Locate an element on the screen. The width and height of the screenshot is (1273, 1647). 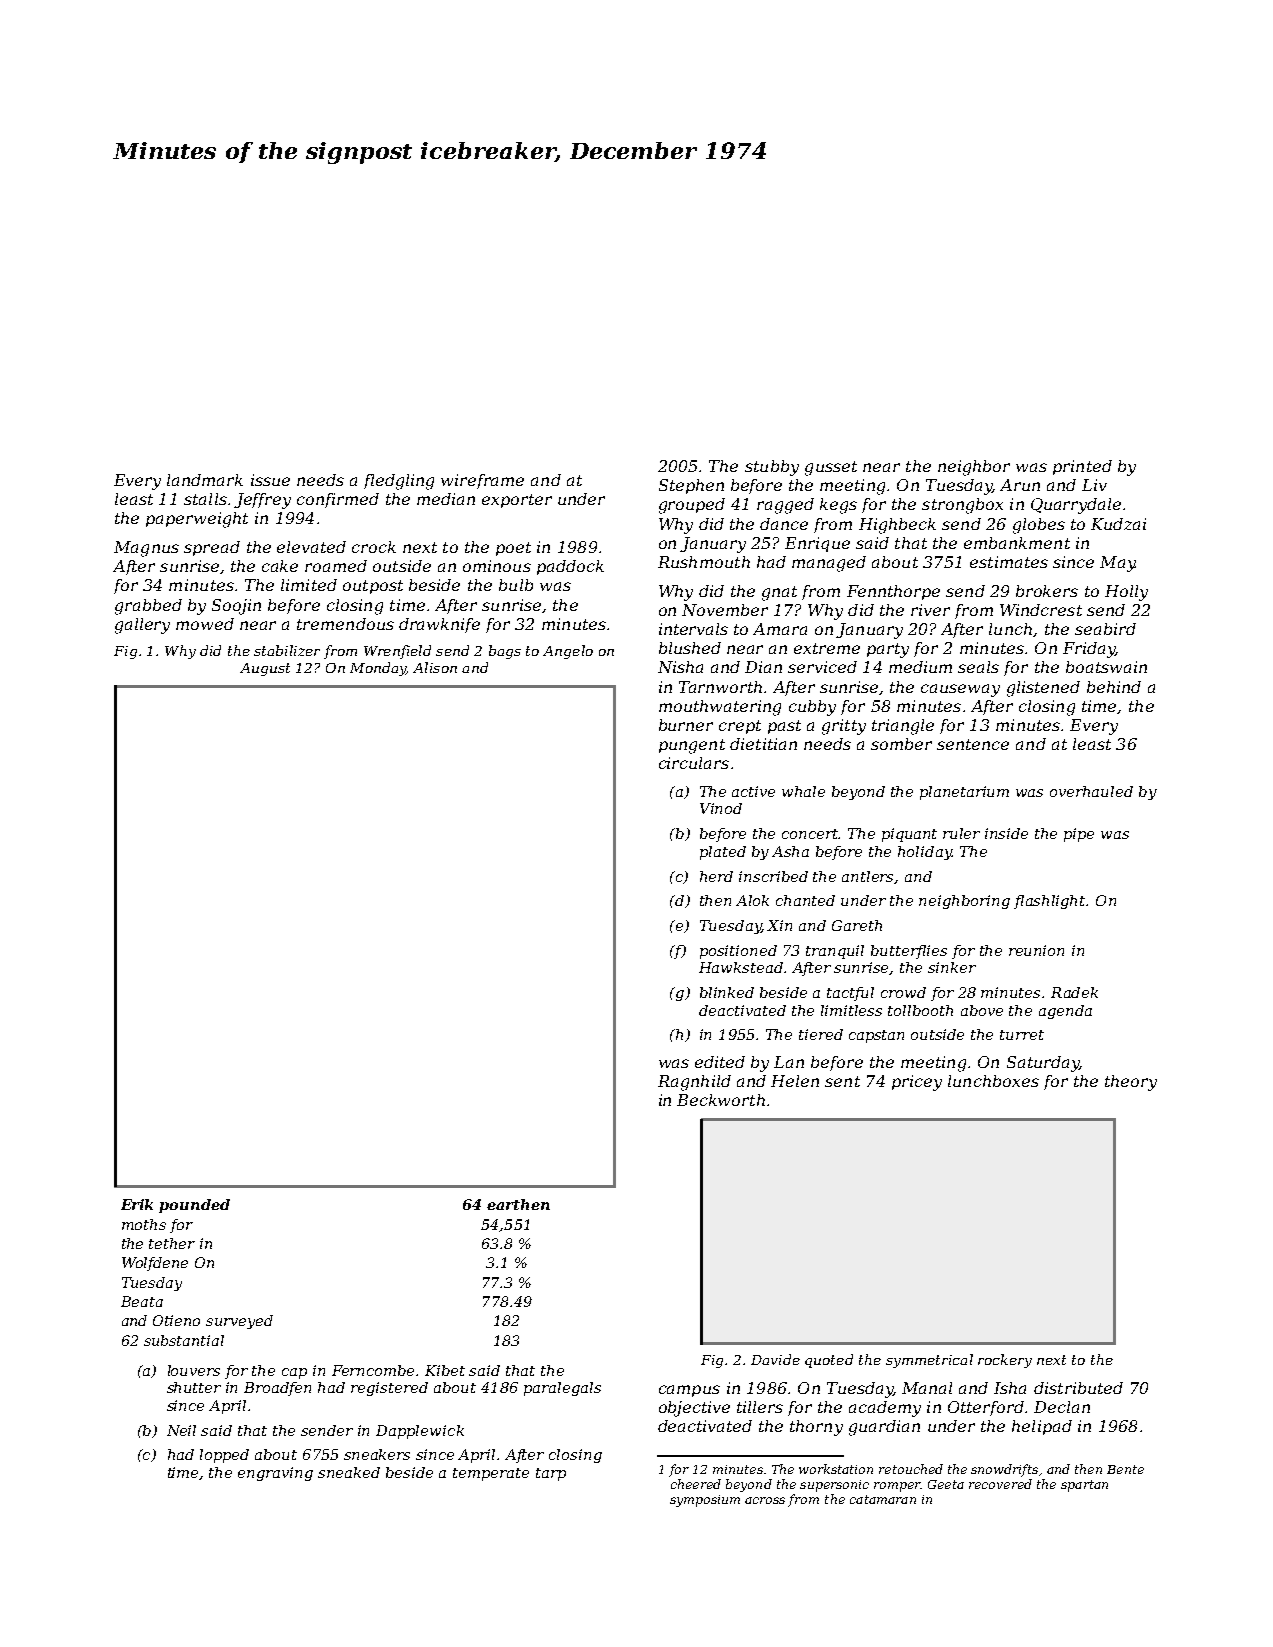
fledgling is located at coordinates (399, 482).
